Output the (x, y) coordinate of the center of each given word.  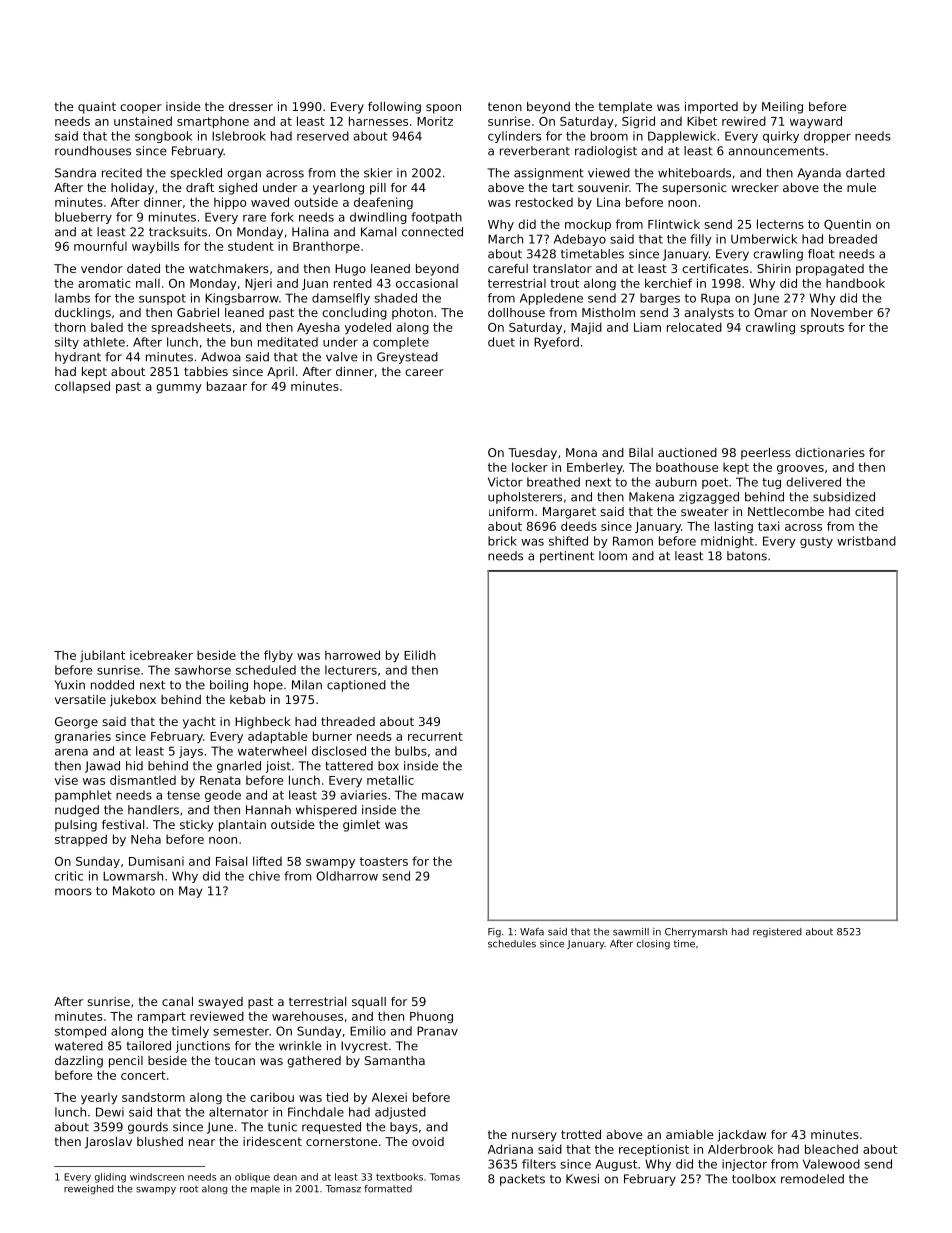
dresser (251, 106)
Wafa (532, 932)
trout (564, 283)
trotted (581, 1134)
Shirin (774, 268)
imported (711, 108)
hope (268, 686)
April (280, 373)
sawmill (631, 932)
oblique (252, 1178)
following (394, 108)
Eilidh (420, 655)
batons (747, 556)
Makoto (134, 891)
